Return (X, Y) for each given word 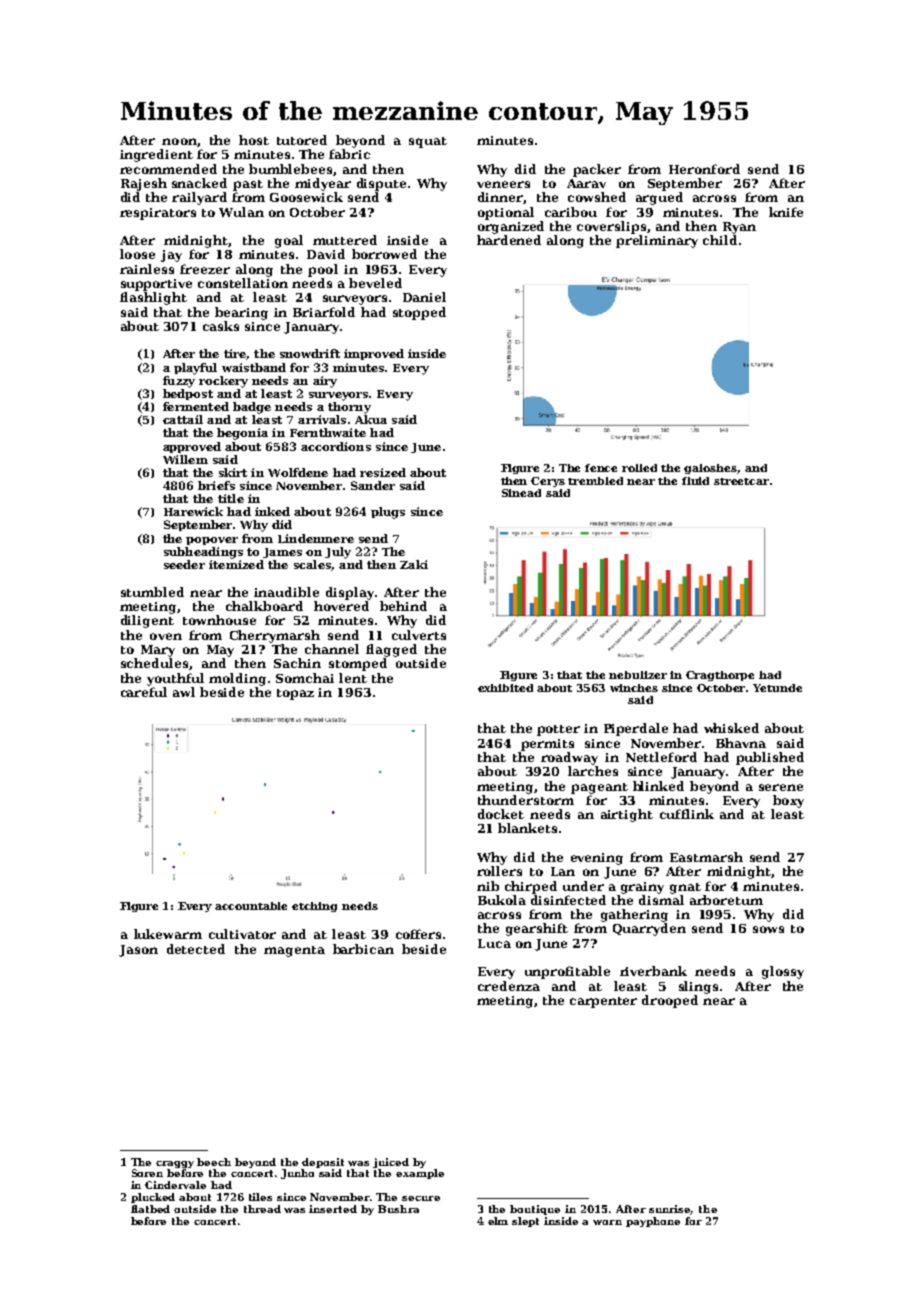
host (254, 140)
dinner (500, 197)
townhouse (219, 620)
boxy (788, 801)
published (770, 758)
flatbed (150, 1209)
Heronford (704, 169)
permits (547, 745)
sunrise (670, 1210)
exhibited (505, 688)
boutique (535, 1210)
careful (144, 692)
